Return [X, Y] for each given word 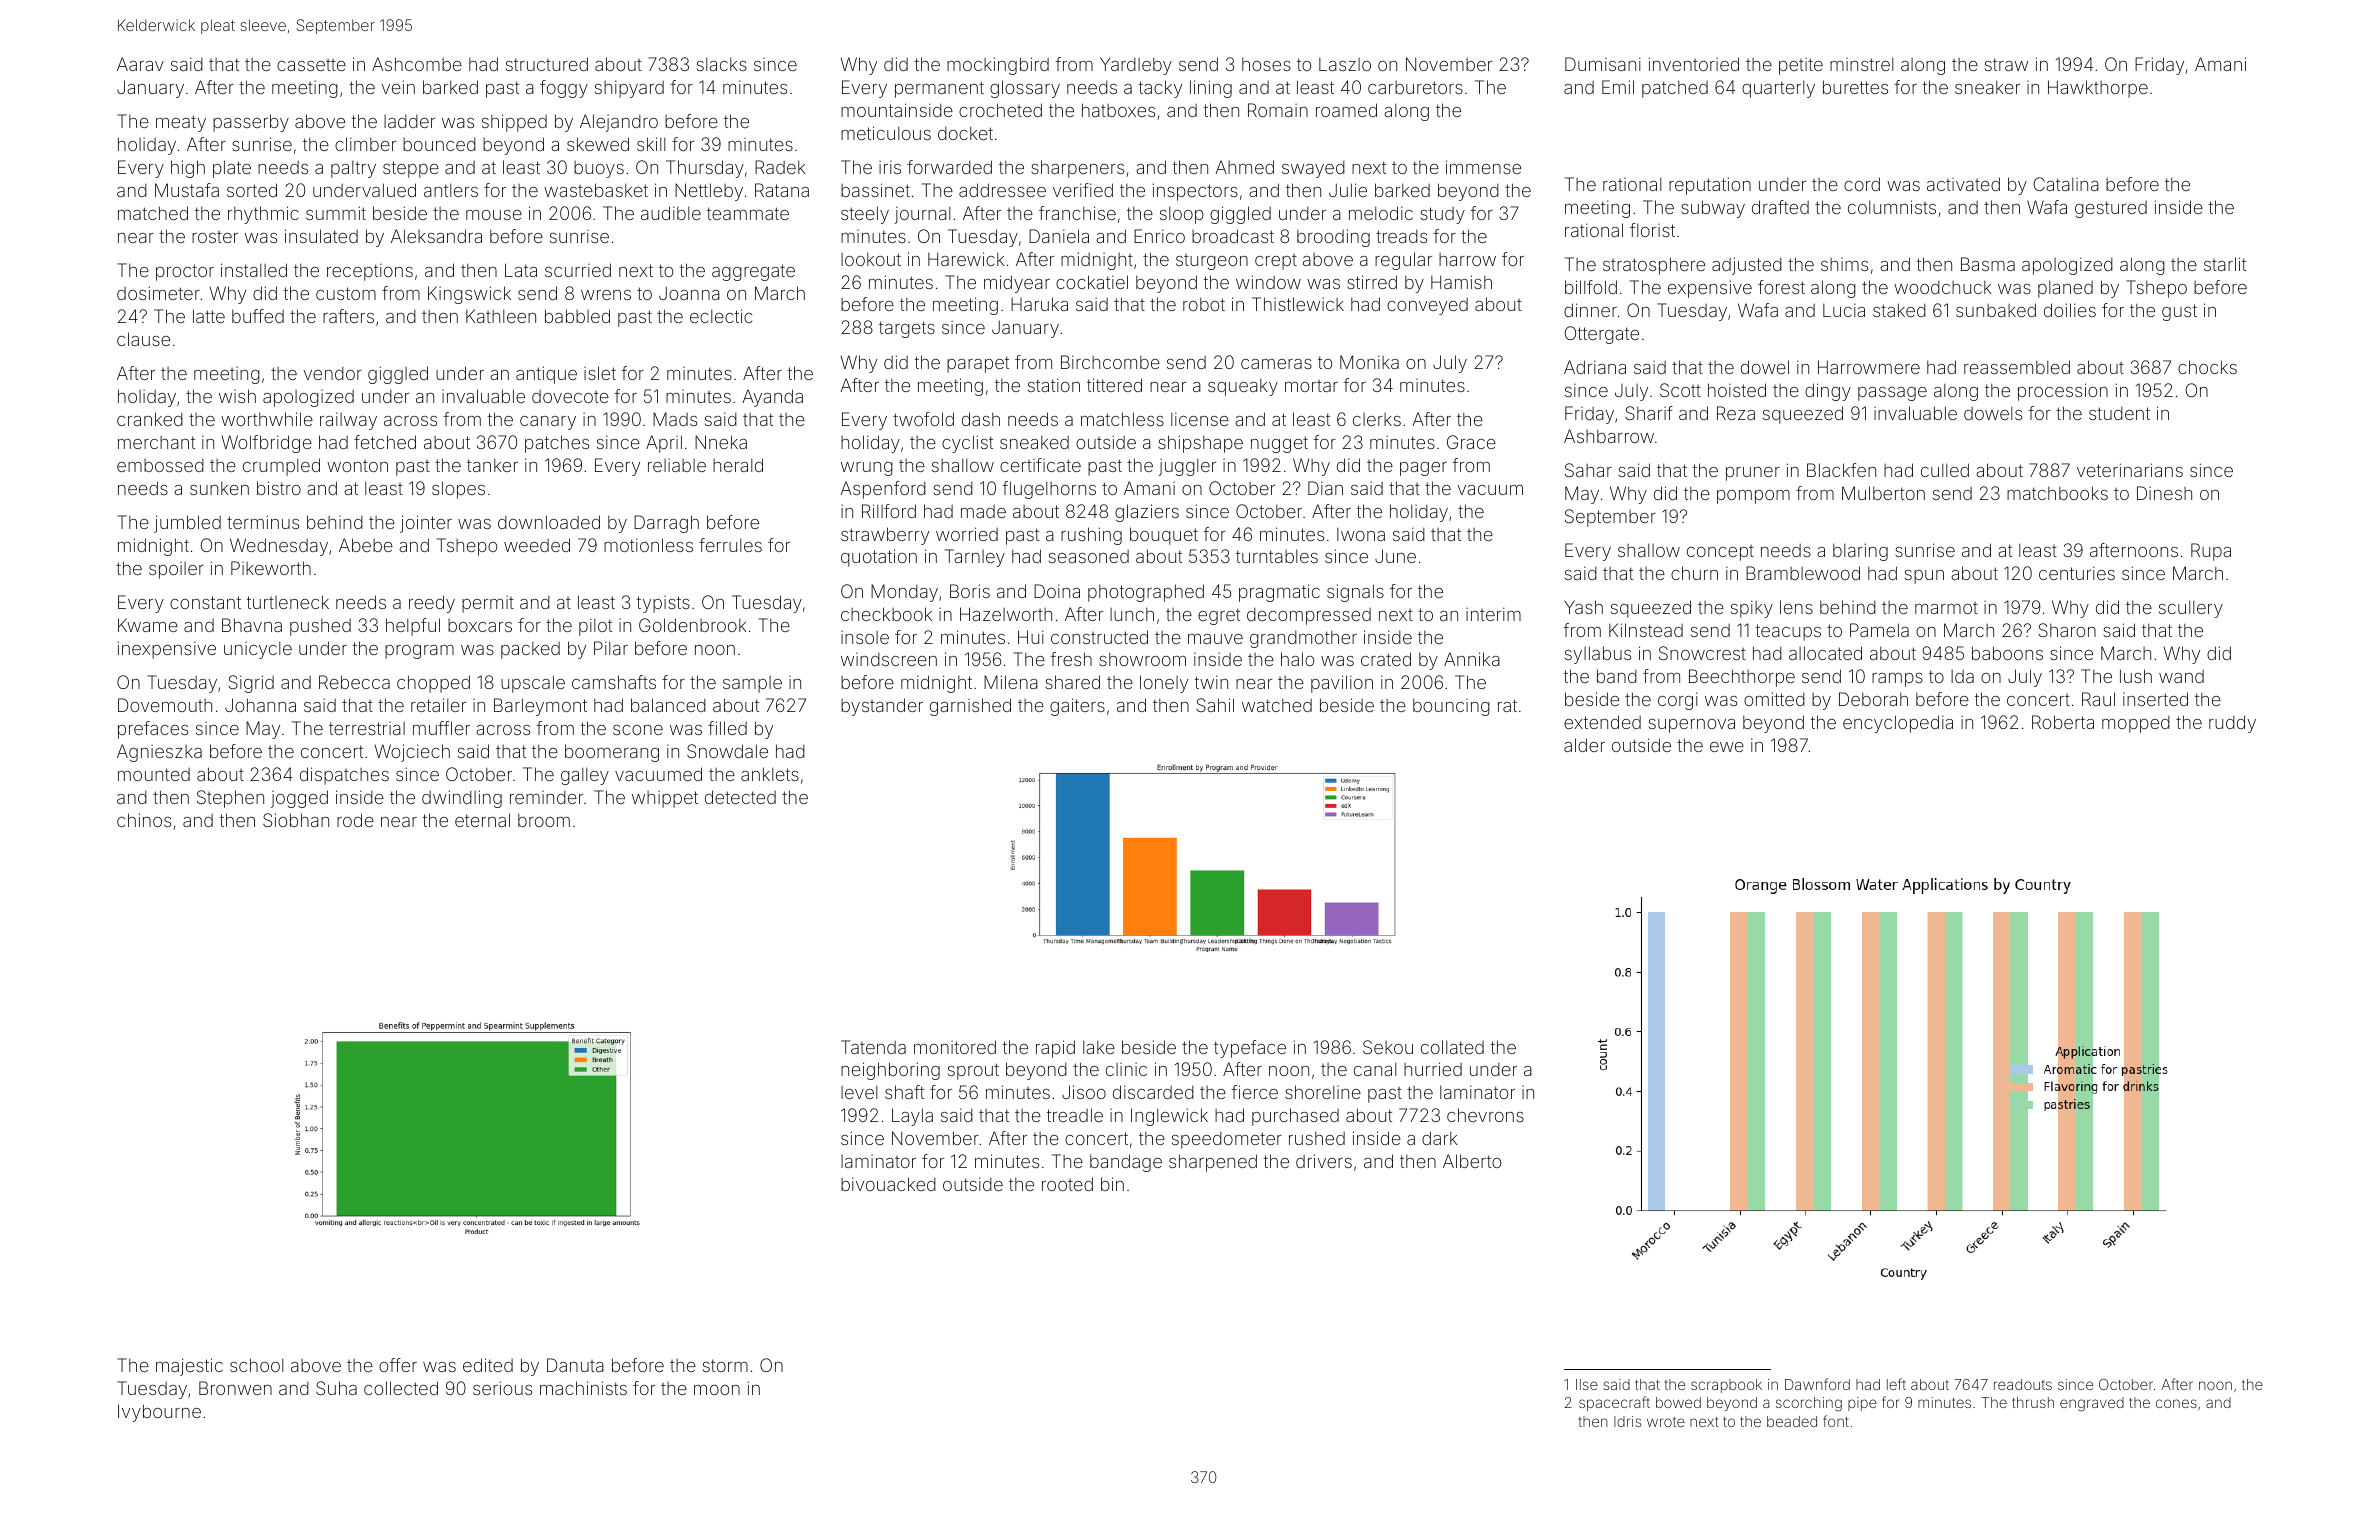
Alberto [1472, 1161]
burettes [1855, 87]
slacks [722, 64]
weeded [537, 545]
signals [1355, 593]
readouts [2023, 1384]
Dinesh [2164, 493]
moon [717, 1390]
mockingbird [998, 66]
